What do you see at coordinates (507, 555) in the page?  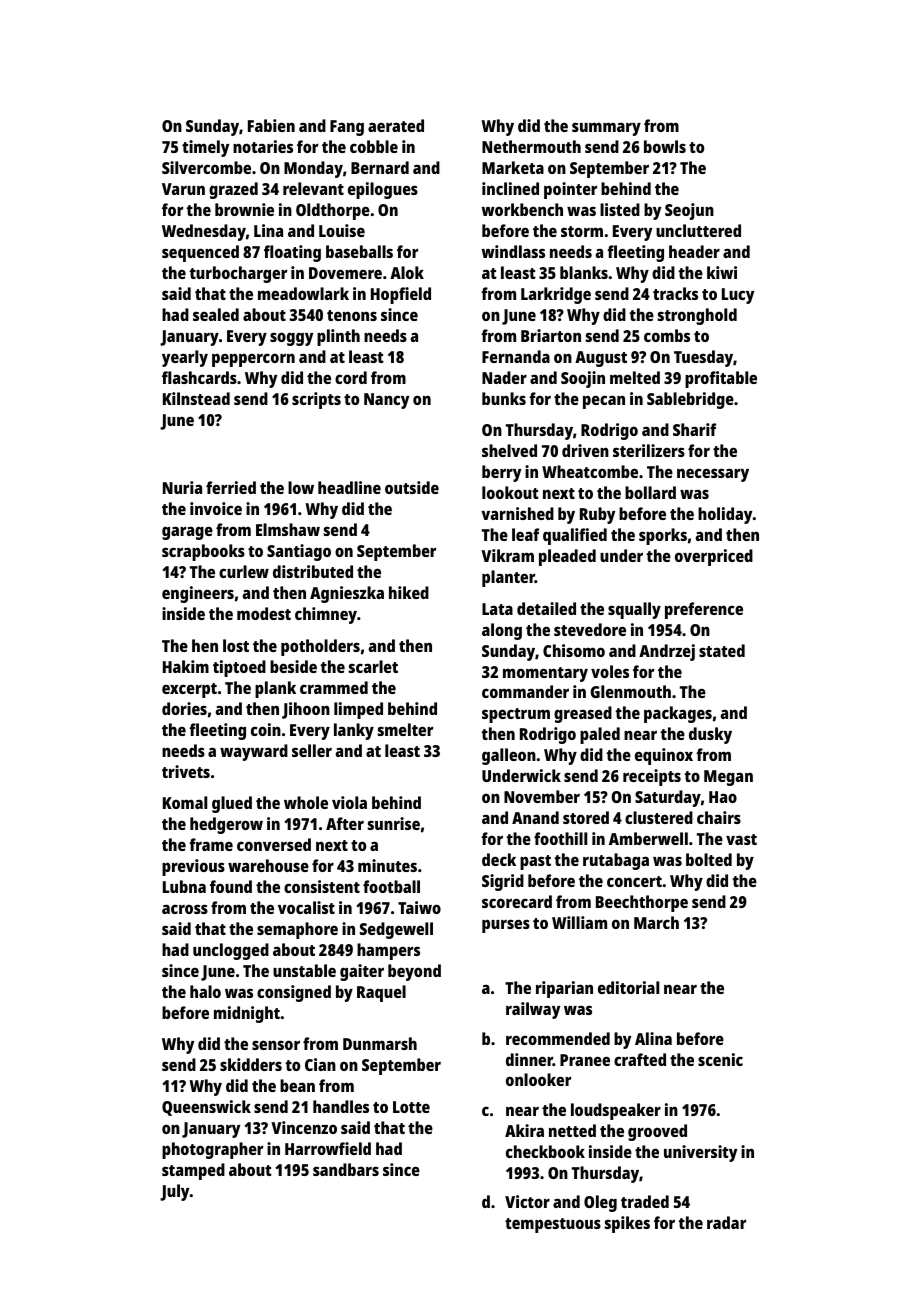 I see `Vikram` at bounding box center [507, 555].
